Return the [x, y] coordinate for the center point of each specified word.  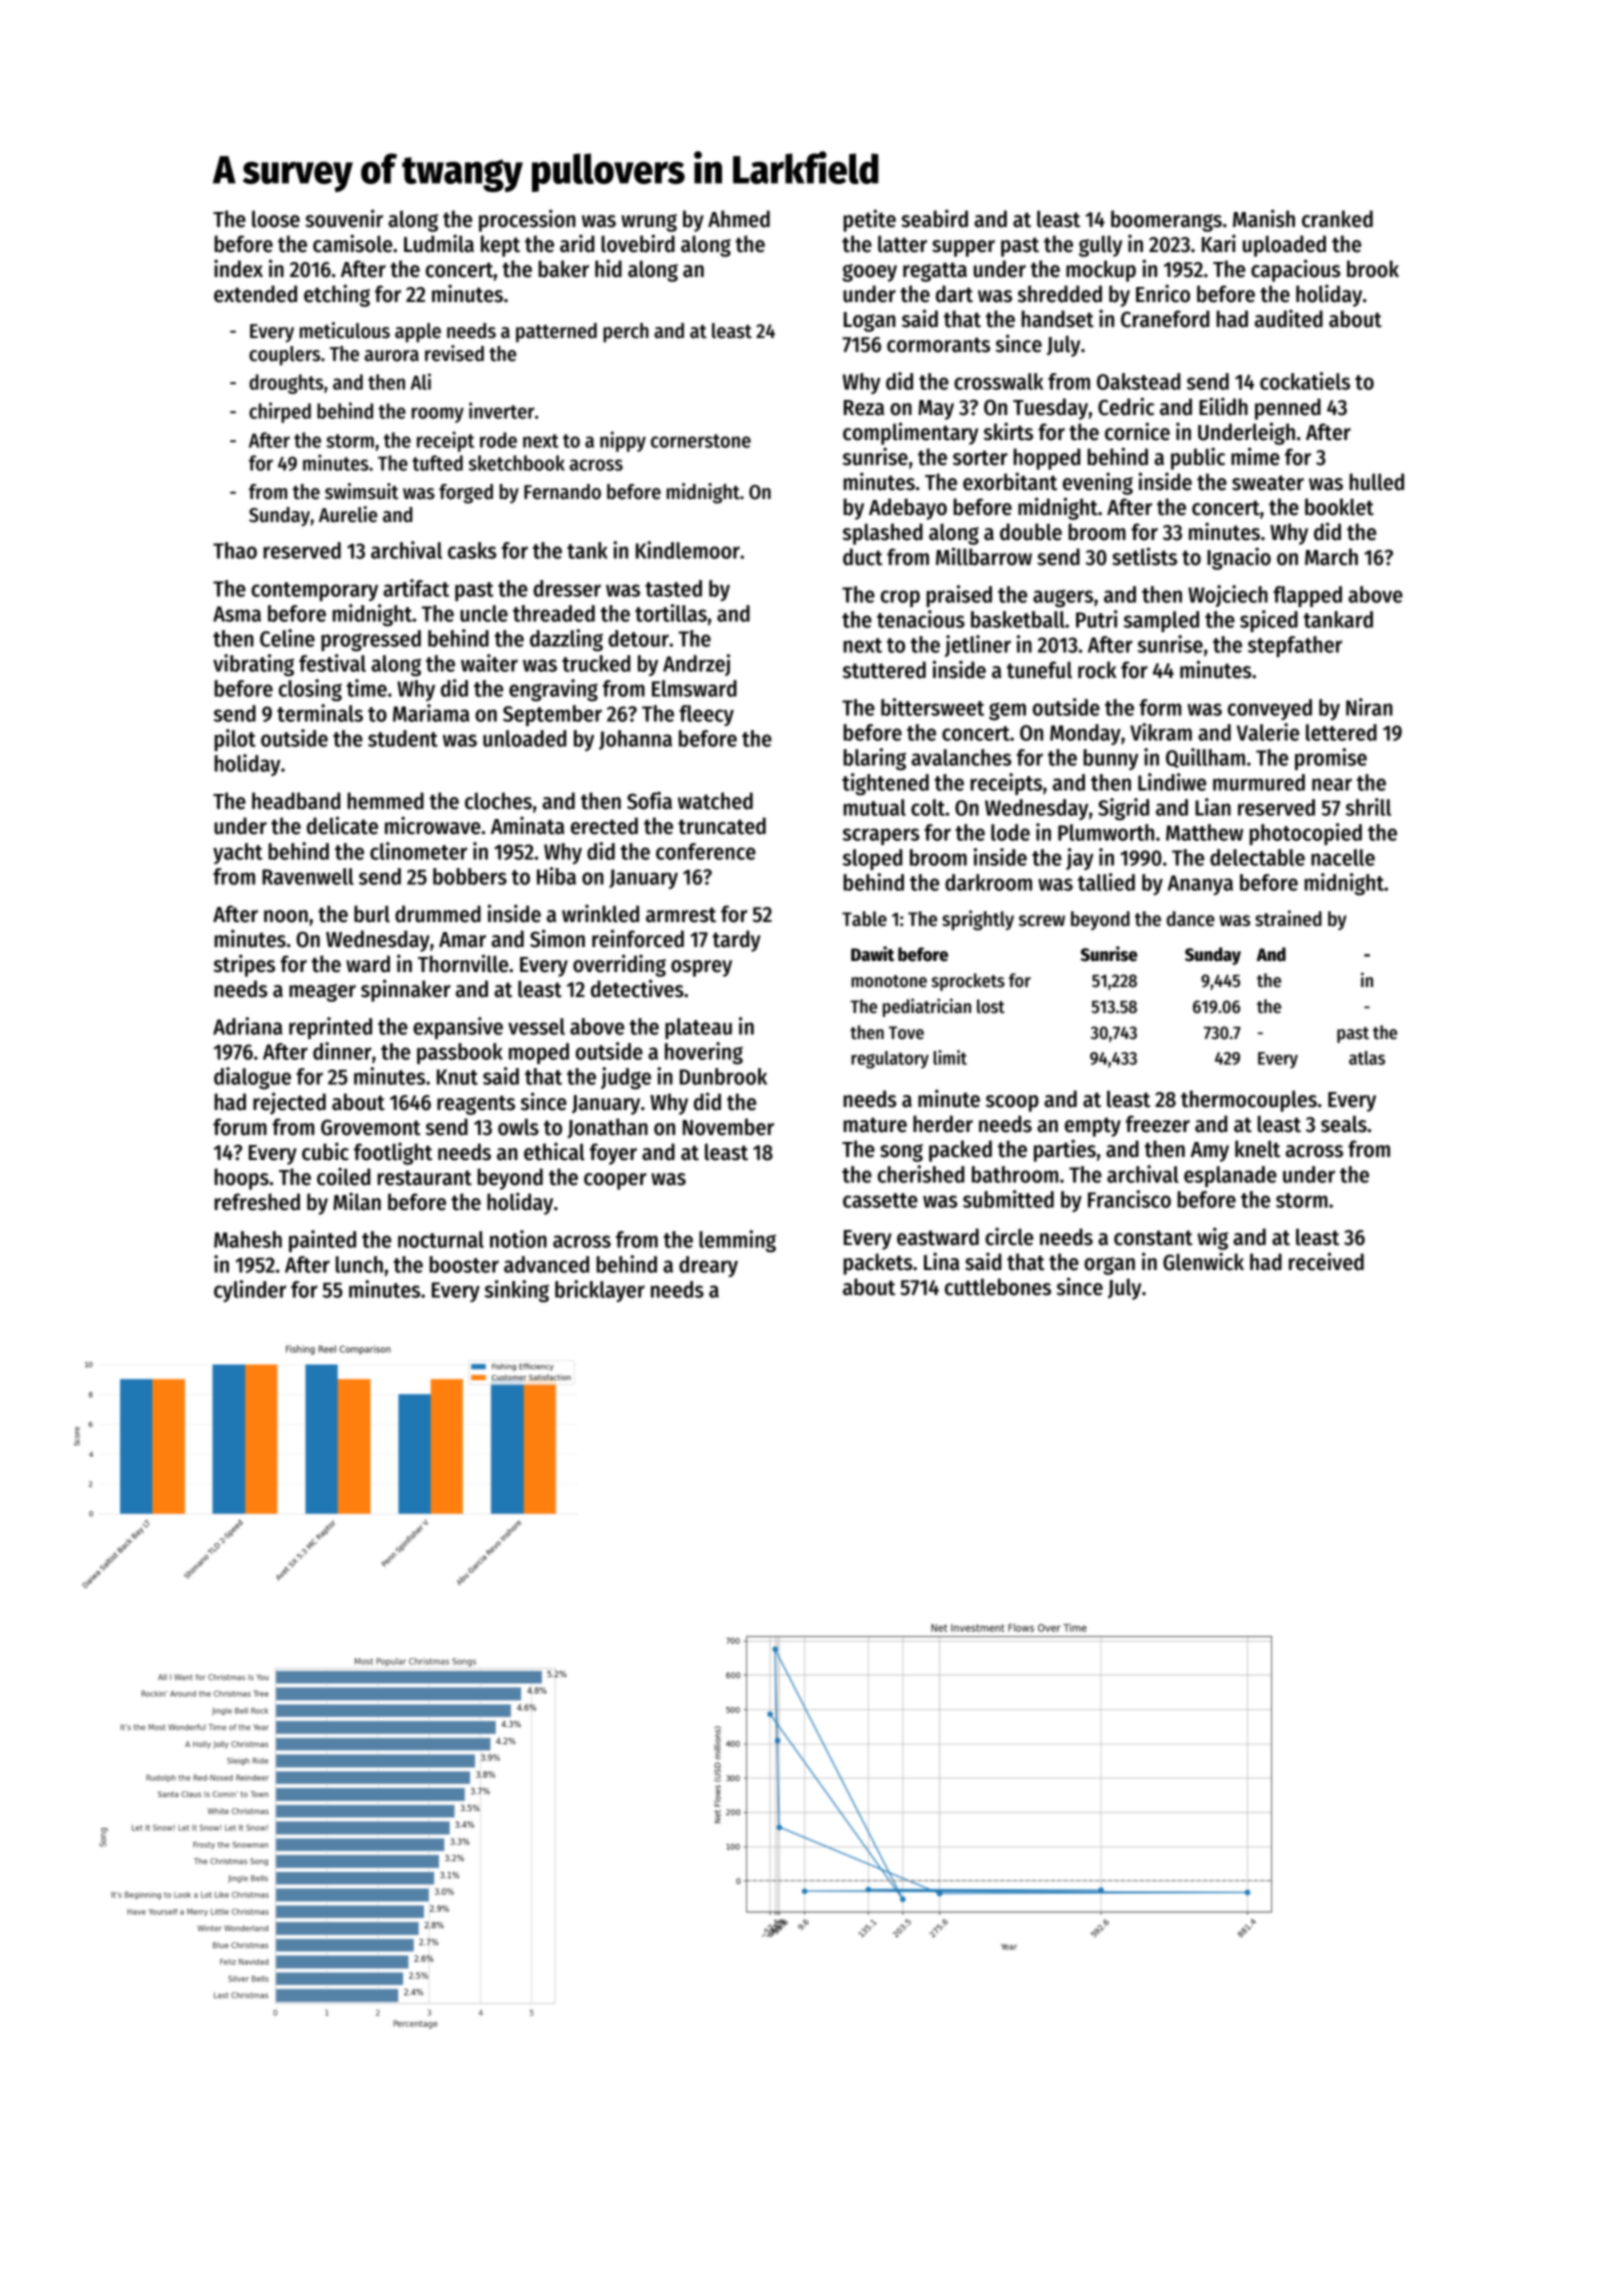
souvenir [344, 218]
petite [869, 220]
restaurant [424, 1178]
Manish [1264, 218]
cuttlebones [998, 1287]
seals [1344, 1124]
